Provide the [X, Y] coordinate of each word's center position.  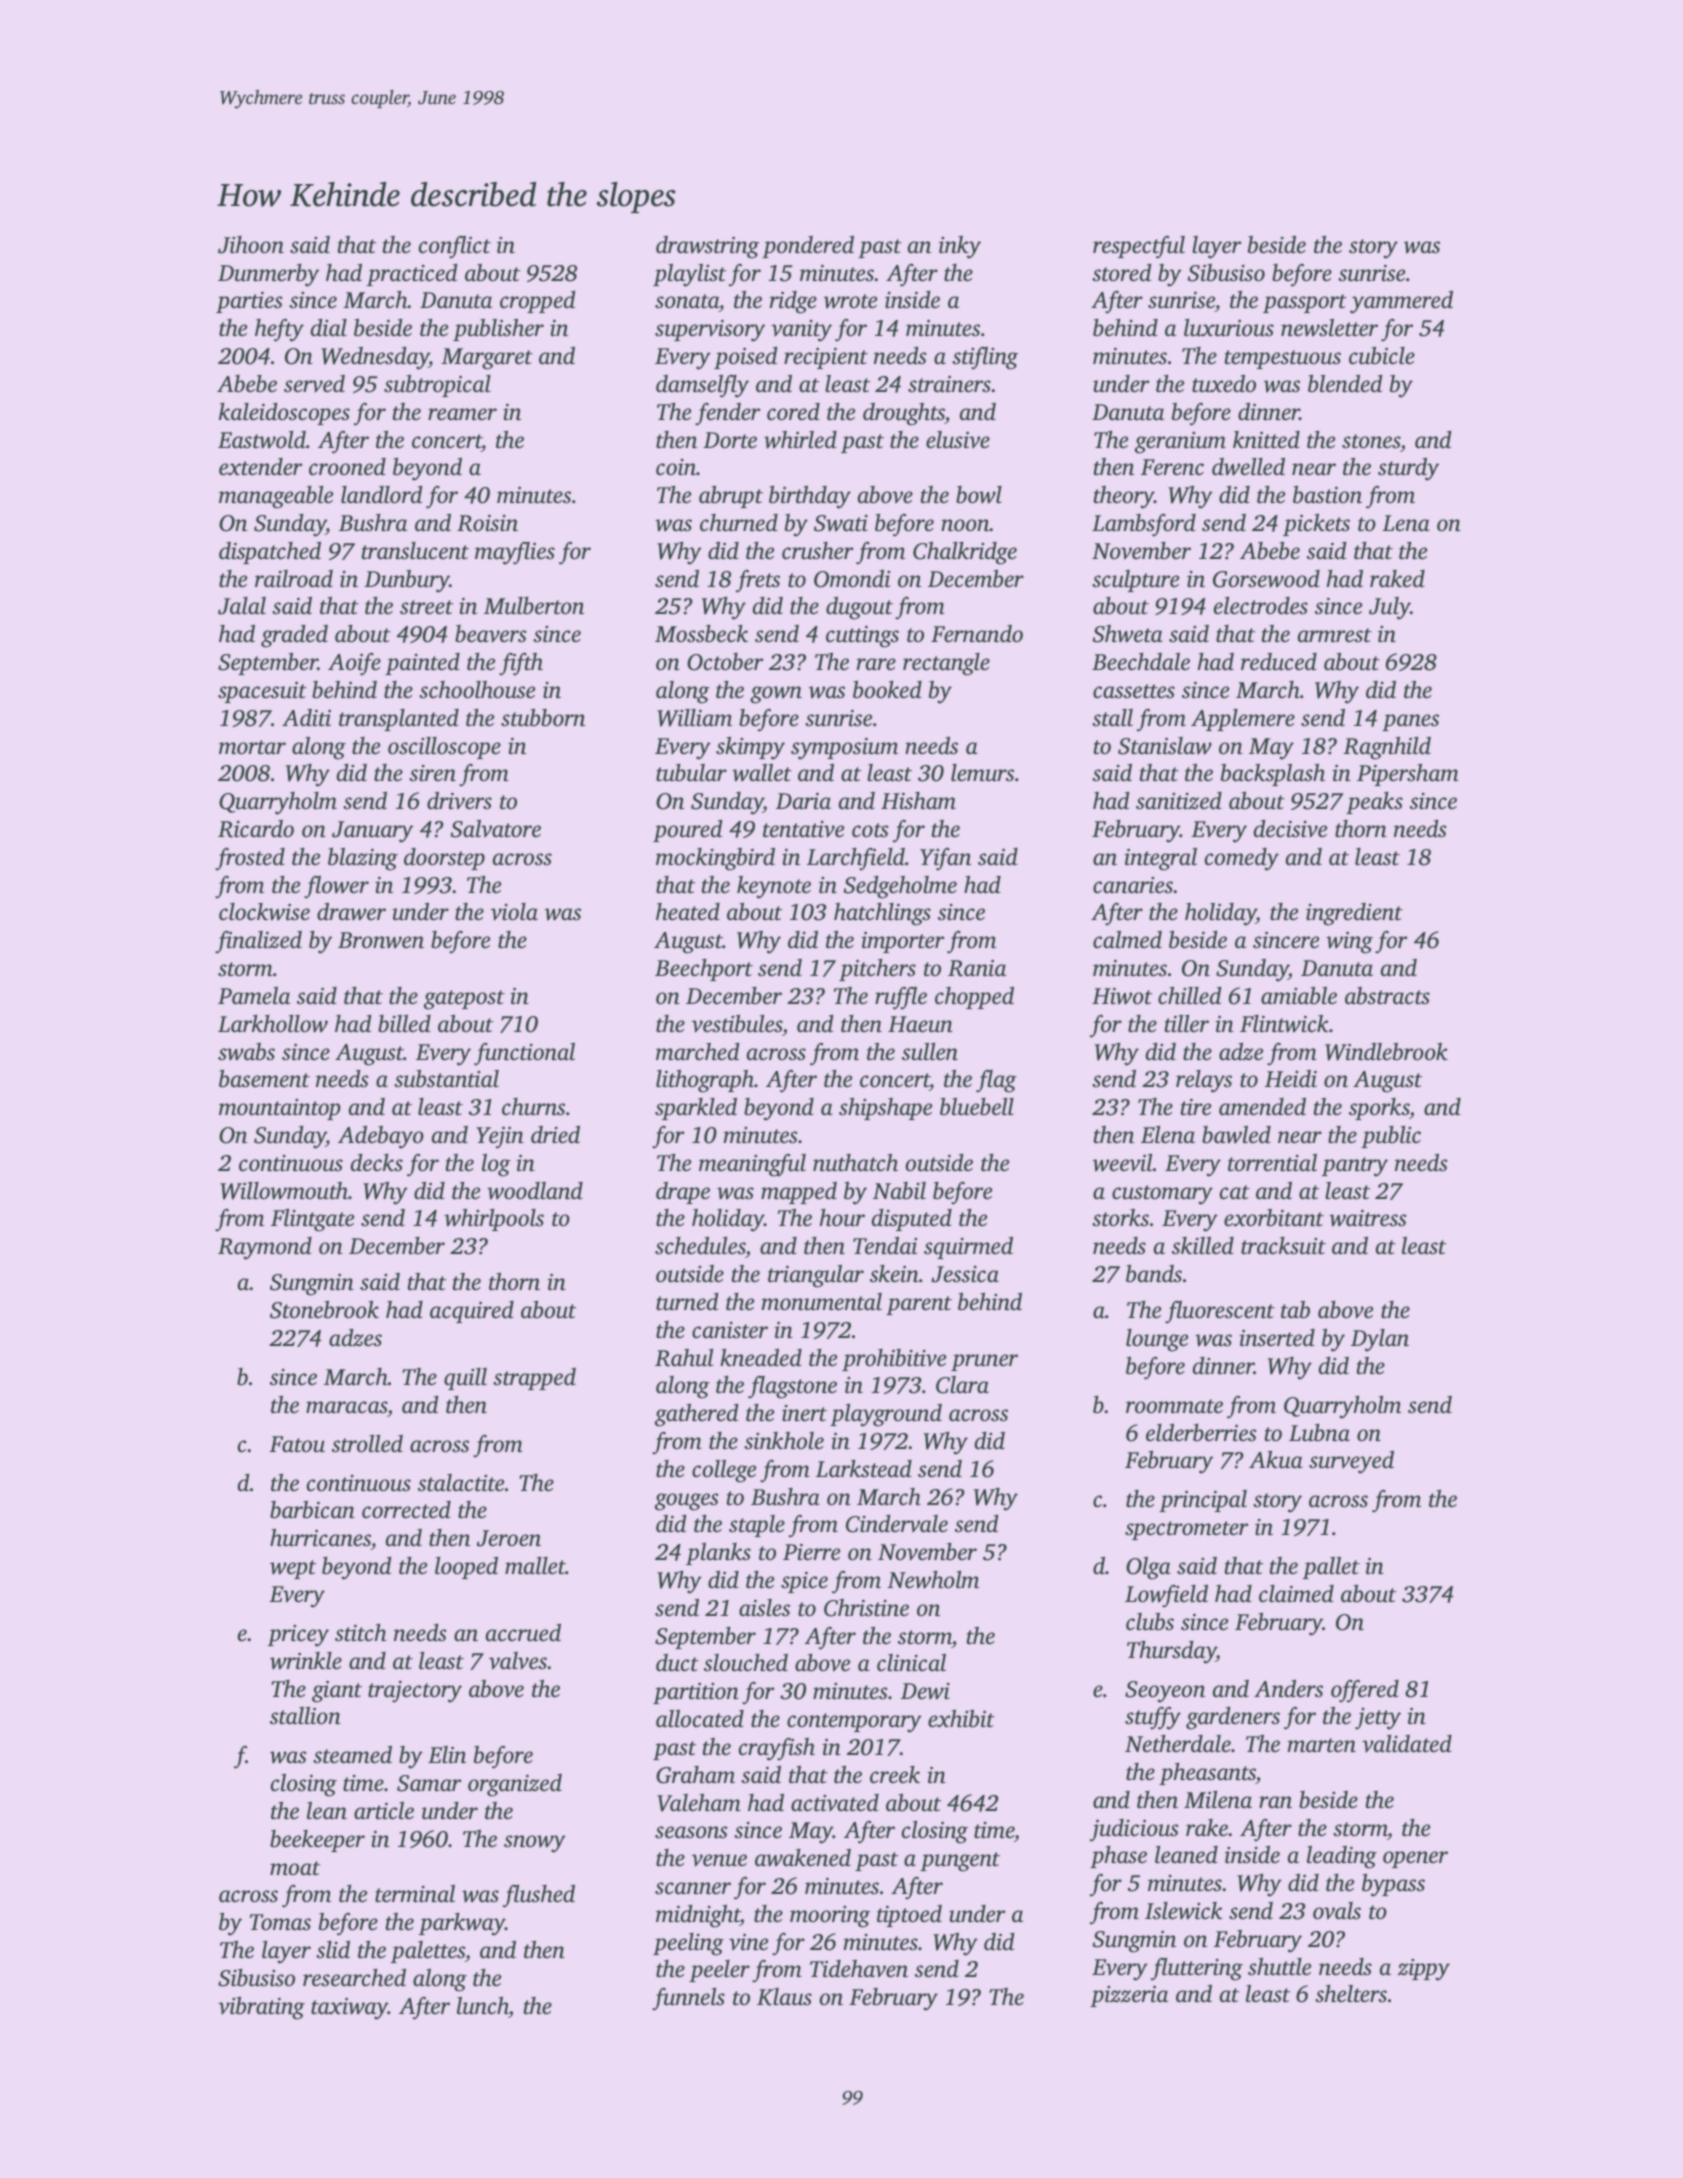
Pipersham [1408, 775]
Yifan [945, 859]
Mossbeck [701, 634]
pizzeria [1129, 1996]
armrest [1335, 635]
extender [260, 467]
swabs [246, 1052]
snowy [535, 1844]
